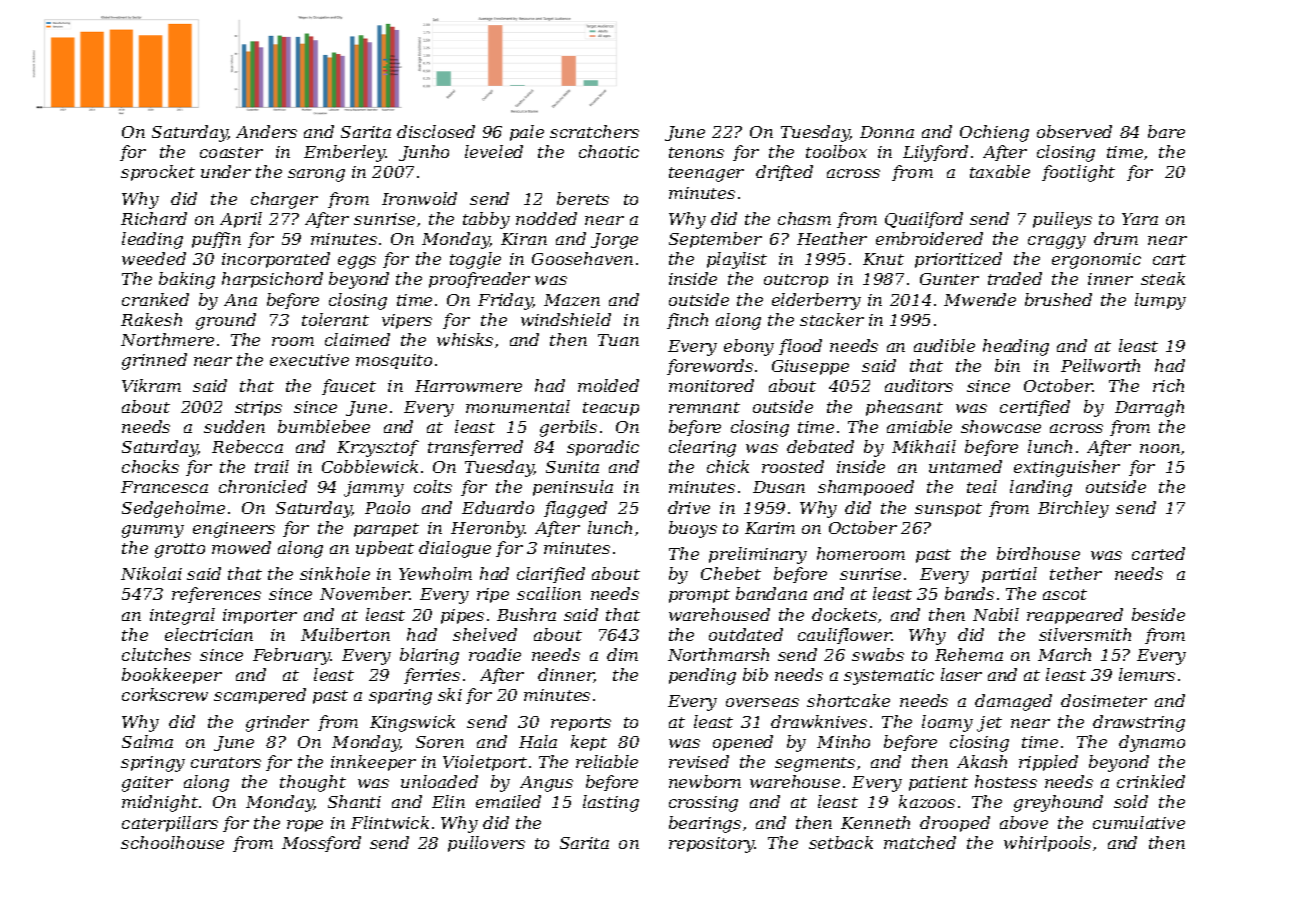 This page has width=1308, height=924. What do you see at coordinates (1058, 299) in the page?
I see `brushed` at bounding box center [1058, 299].
